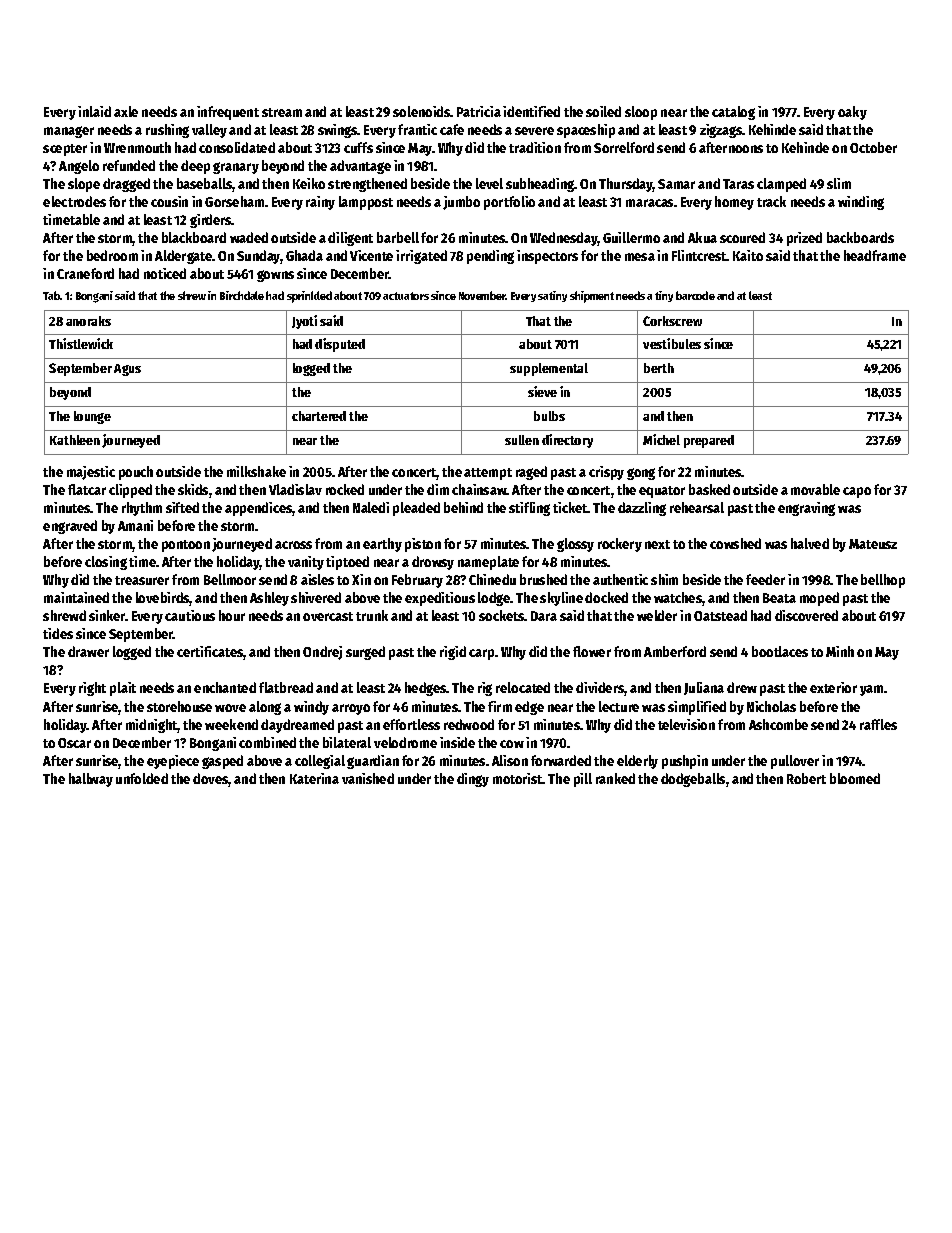 The width and height of the page is (952, 1233). What do you see at coordinates (186, 546) in the page?
I see `pontoon` at bounding box center [186, 546].
